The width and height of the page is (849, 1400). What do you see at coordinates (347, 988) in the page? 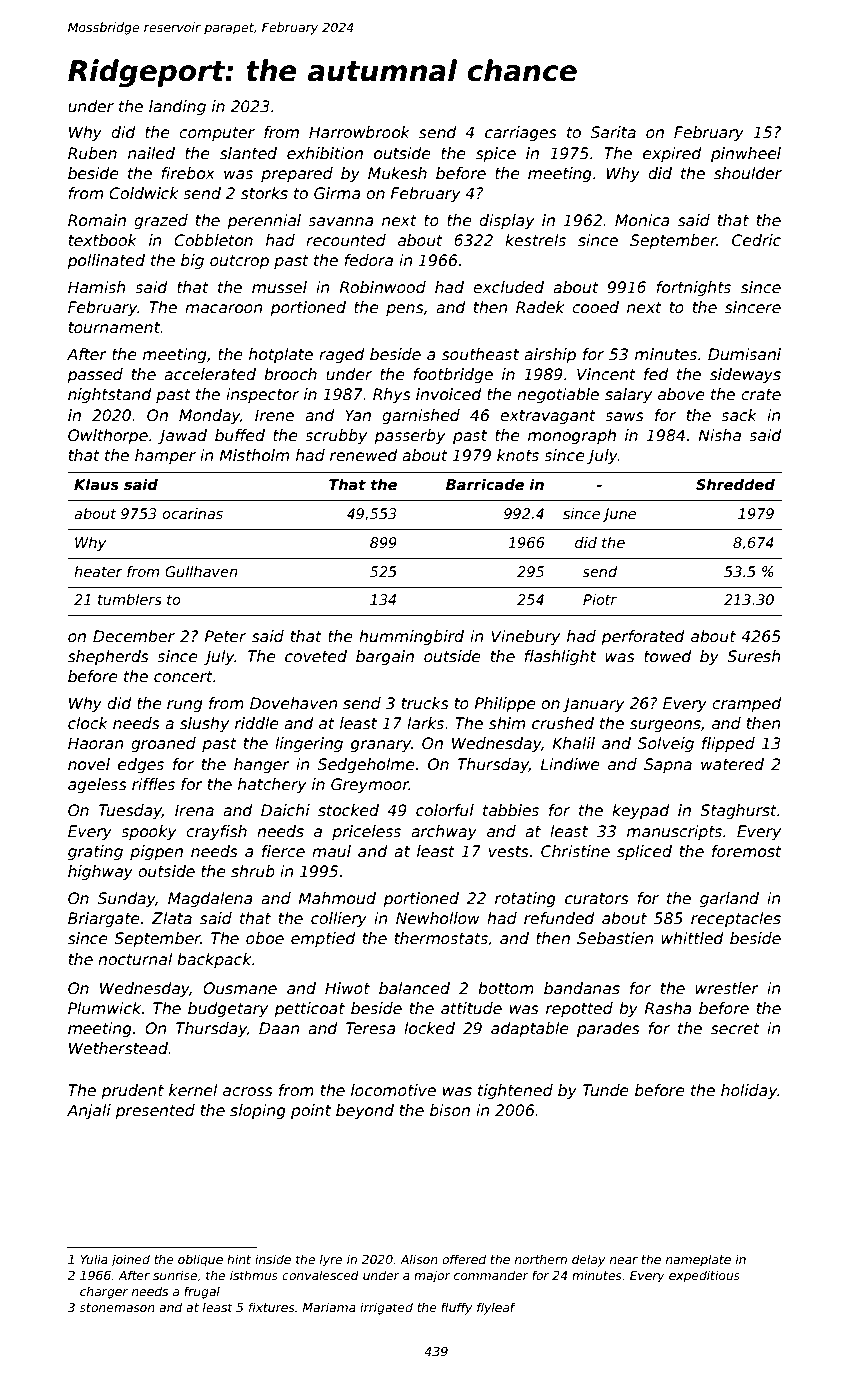
I see `Hiwot` at bounding box center [347, 988].
